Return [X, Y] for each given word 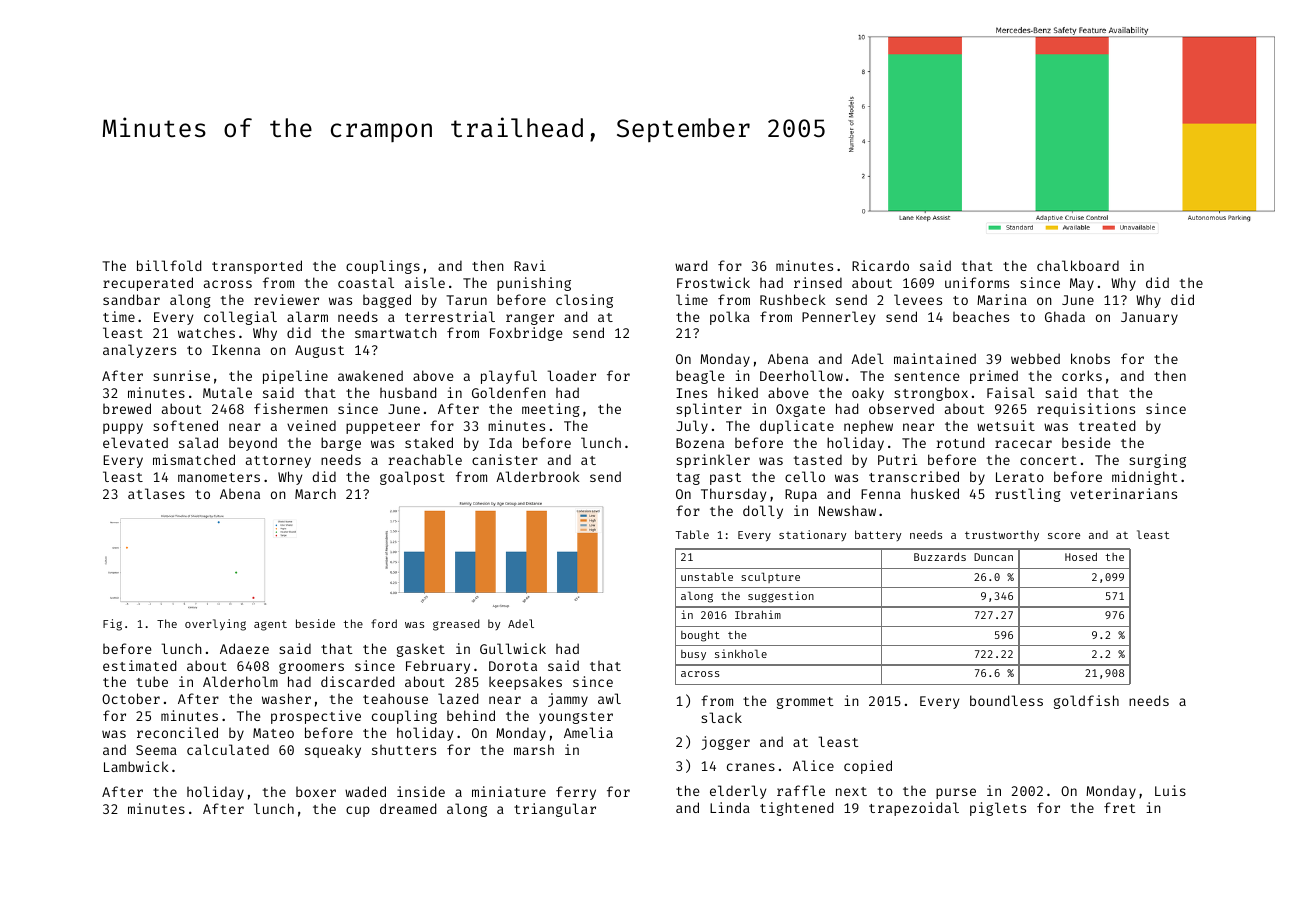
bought [700, 636]
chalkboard [1078, 265]
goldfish [1086, 702]
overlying [215, 625]
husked [935, 493]
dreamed [408, 808]
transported [257, 267]
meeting [551, 410]
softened [185, 425]
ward [691, 265]
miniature [509, 791]
